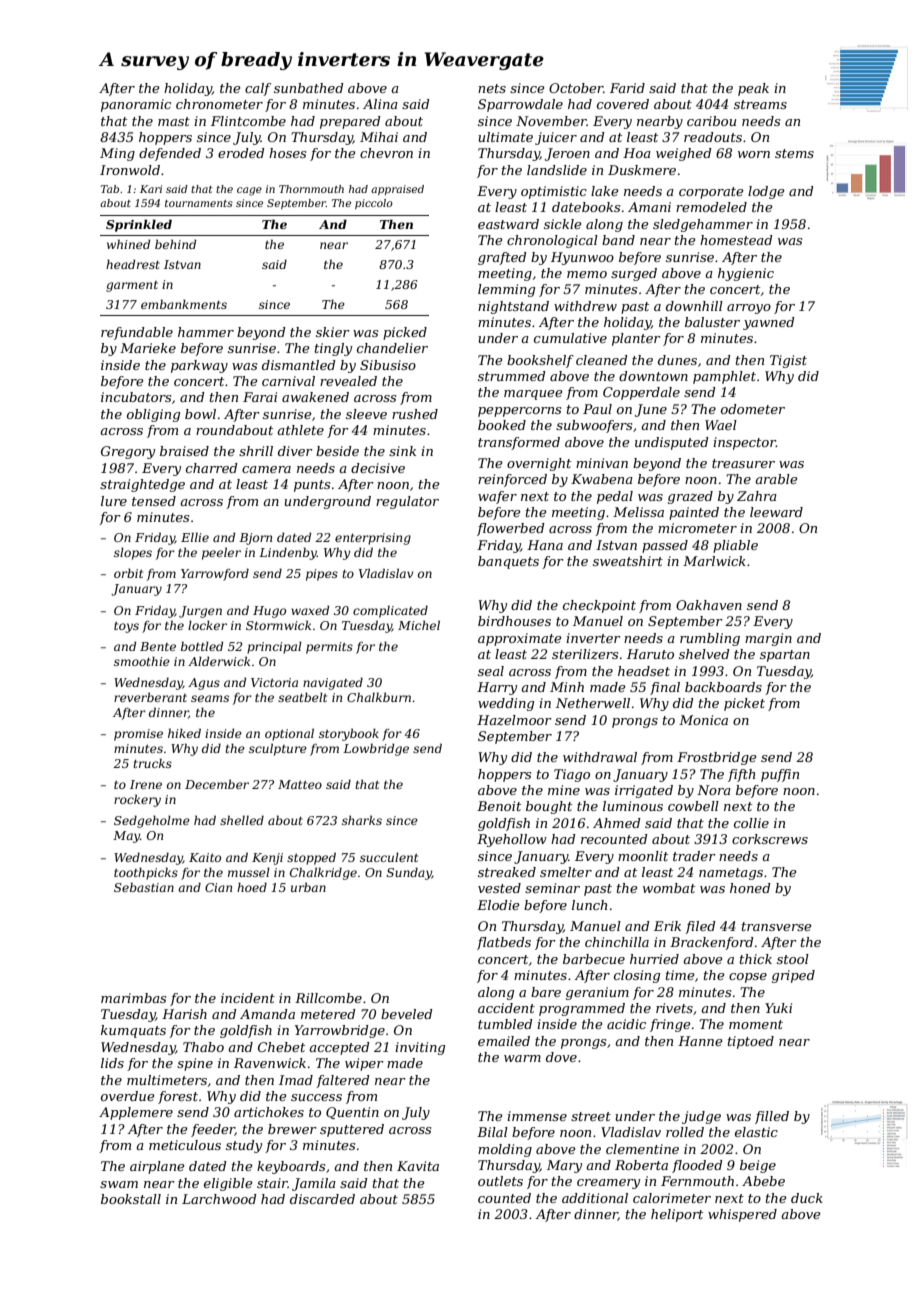  What do you see at coordinates (768, 639) in the image?
I see `margin` at bounding box center [768, 639].
